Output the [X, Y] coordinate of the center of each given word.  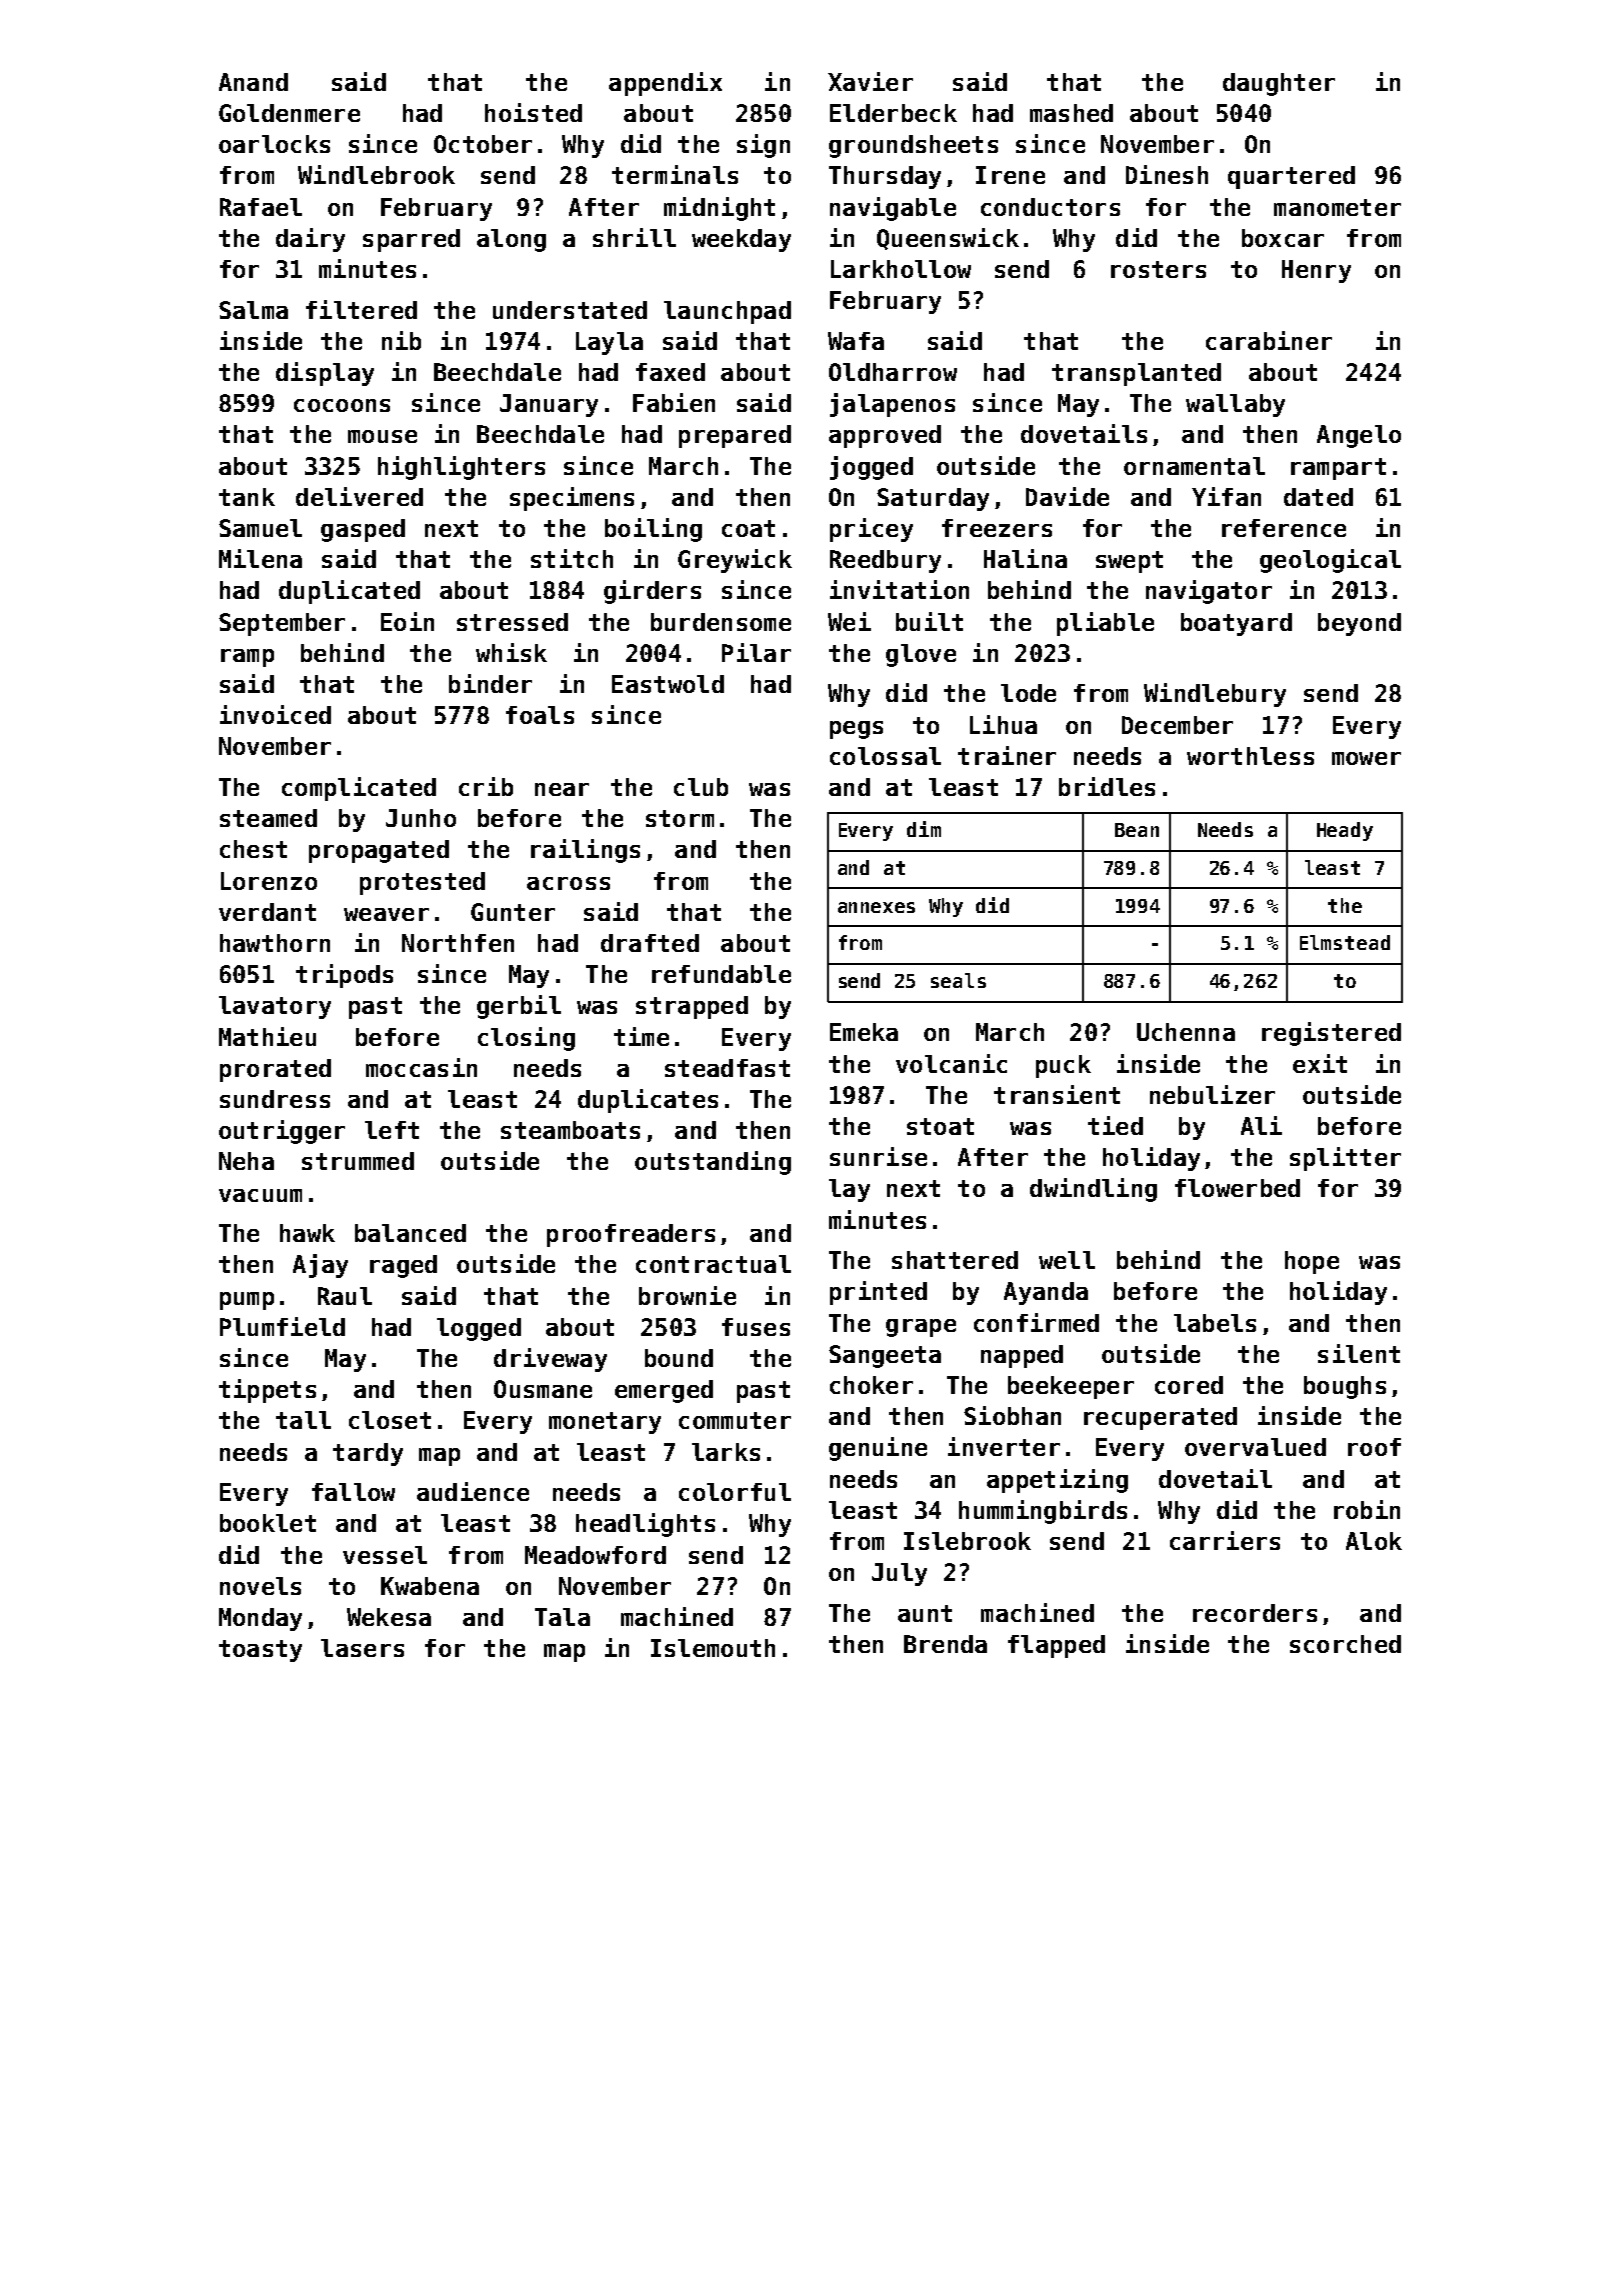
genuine [878, 1449]
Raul [345, 1296]
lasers [362, 1648]
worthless [1250, 756]
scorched [1345, 1644]
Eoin [407, 621]
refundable [721, 974]
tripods [344, 976]
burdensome [721, 622]
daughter [1279, 84]
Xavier [870, 81]
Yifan [1226, 496]
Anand [253, 82]
